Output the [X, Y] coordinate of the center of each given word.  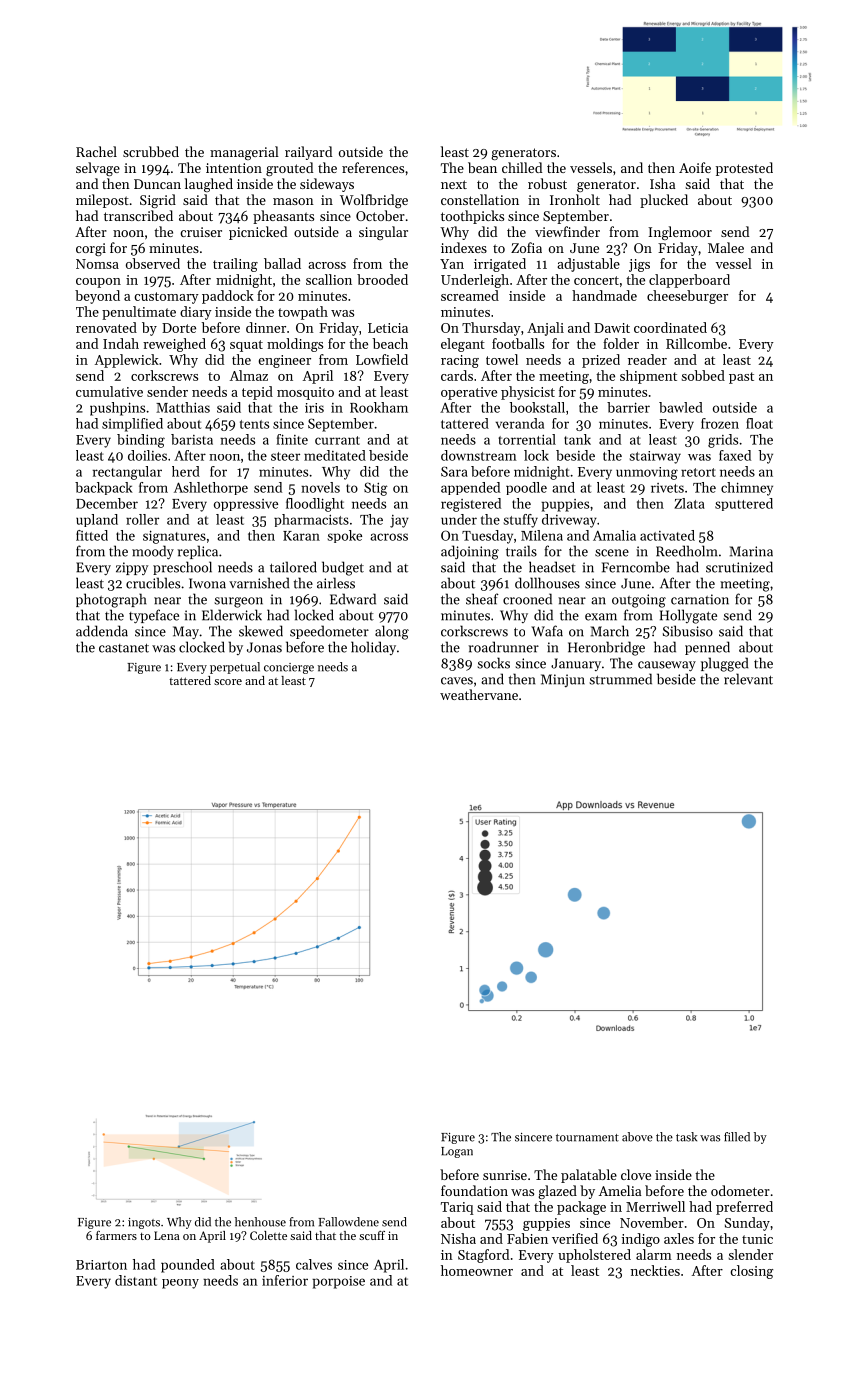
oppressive [246, 505]
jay [399, 521]
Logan [457, 1152]
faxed [735, 455]
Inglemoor [680, 233]
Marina [751, 551]
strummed [620, 679]
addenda [102, 631]
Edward [353, 599]
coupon [98, 283]
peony [180, 1284]
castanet [124, 648]
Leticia [388, 328]
